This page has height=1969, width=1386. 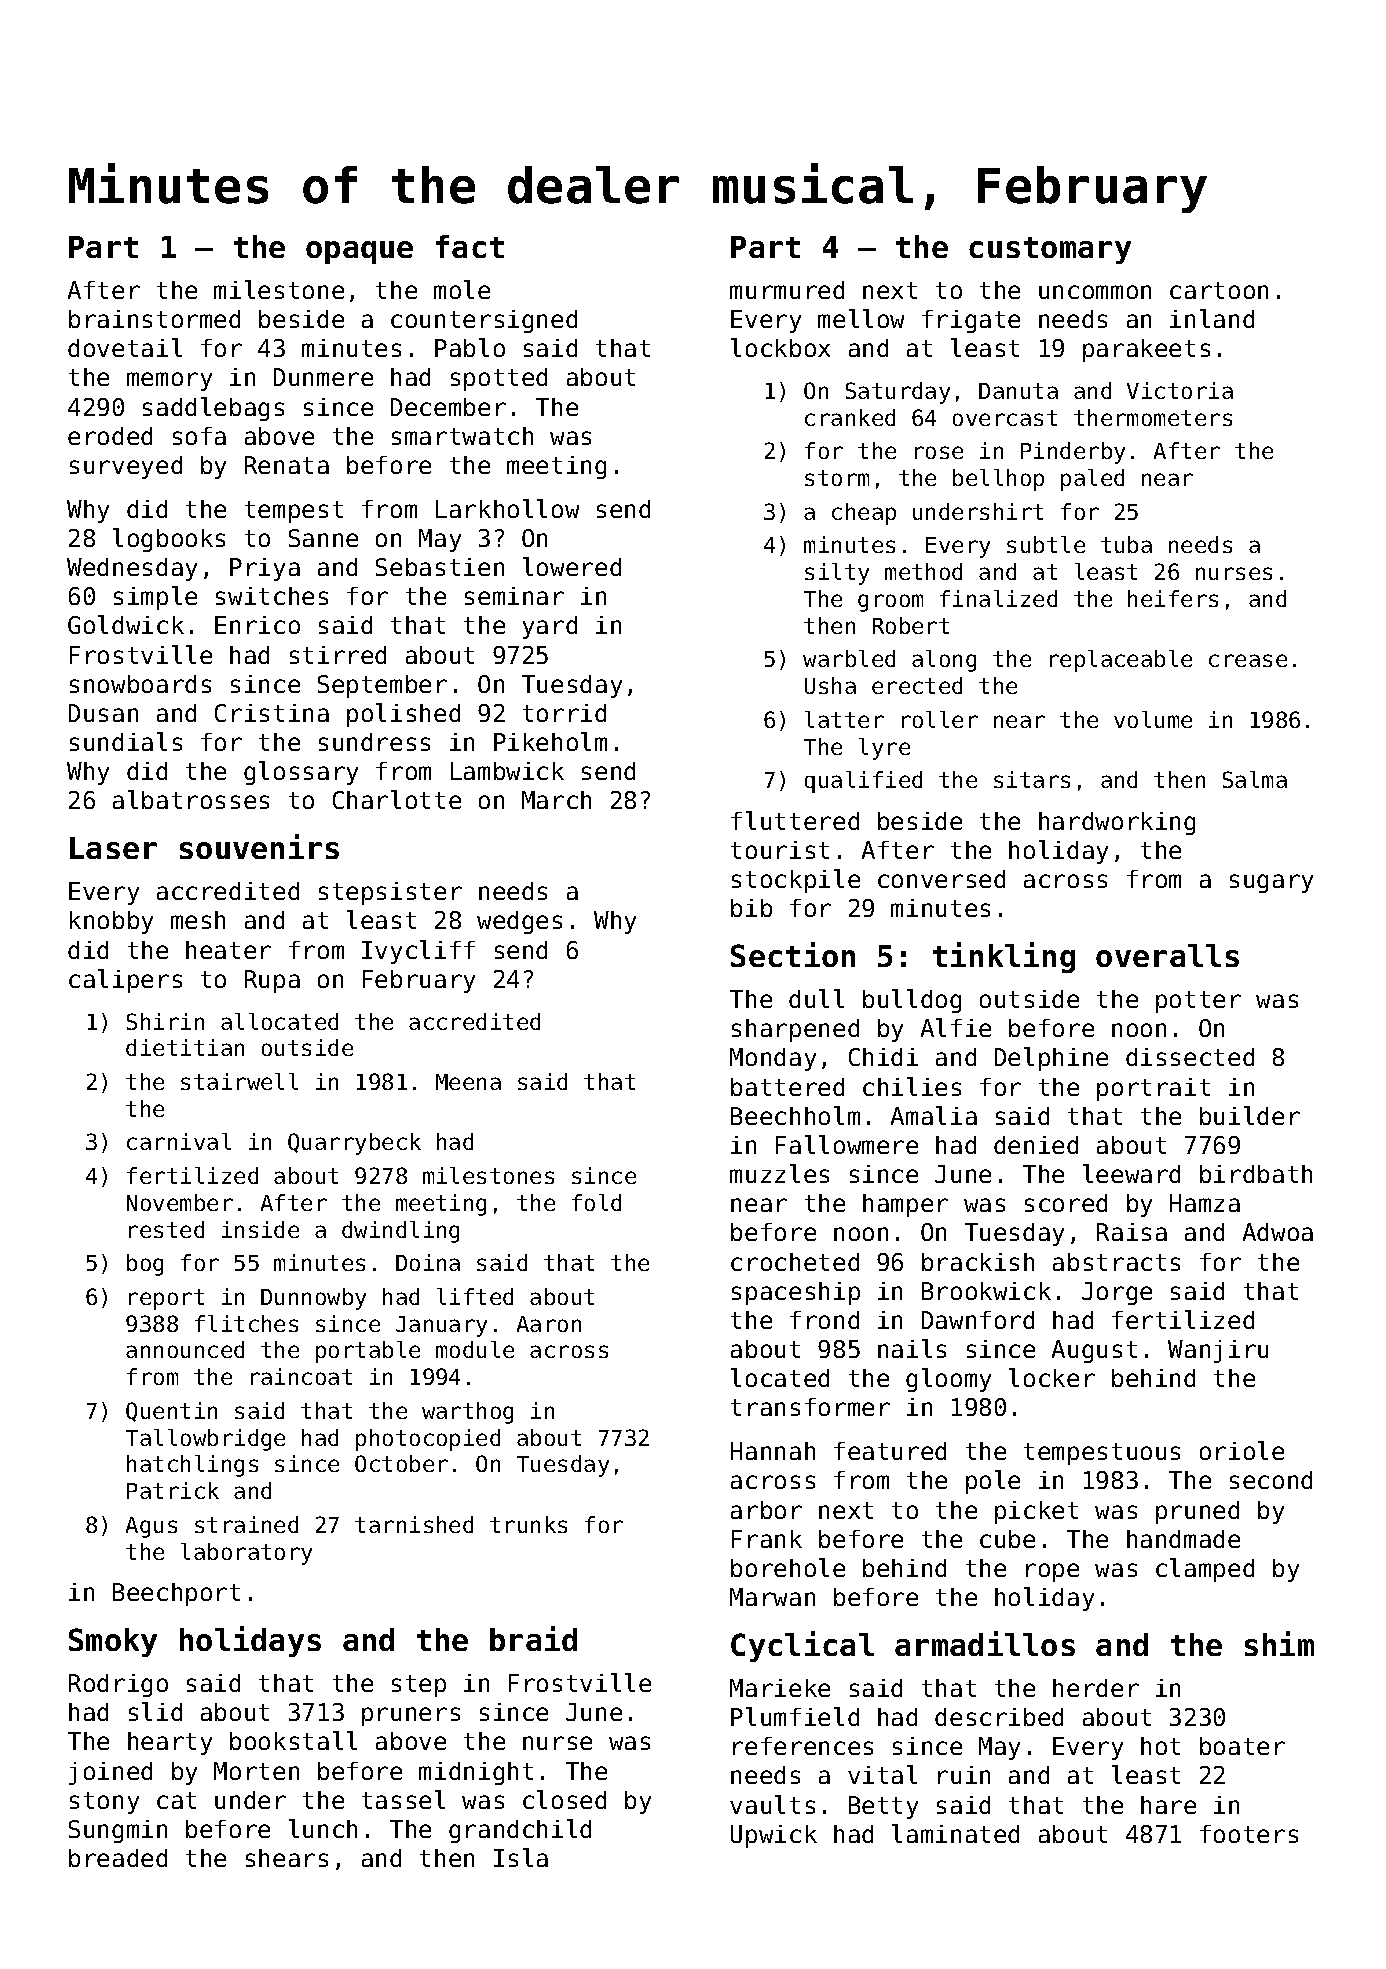 I want to click on Goldwick, so click(x=126, y=624).
